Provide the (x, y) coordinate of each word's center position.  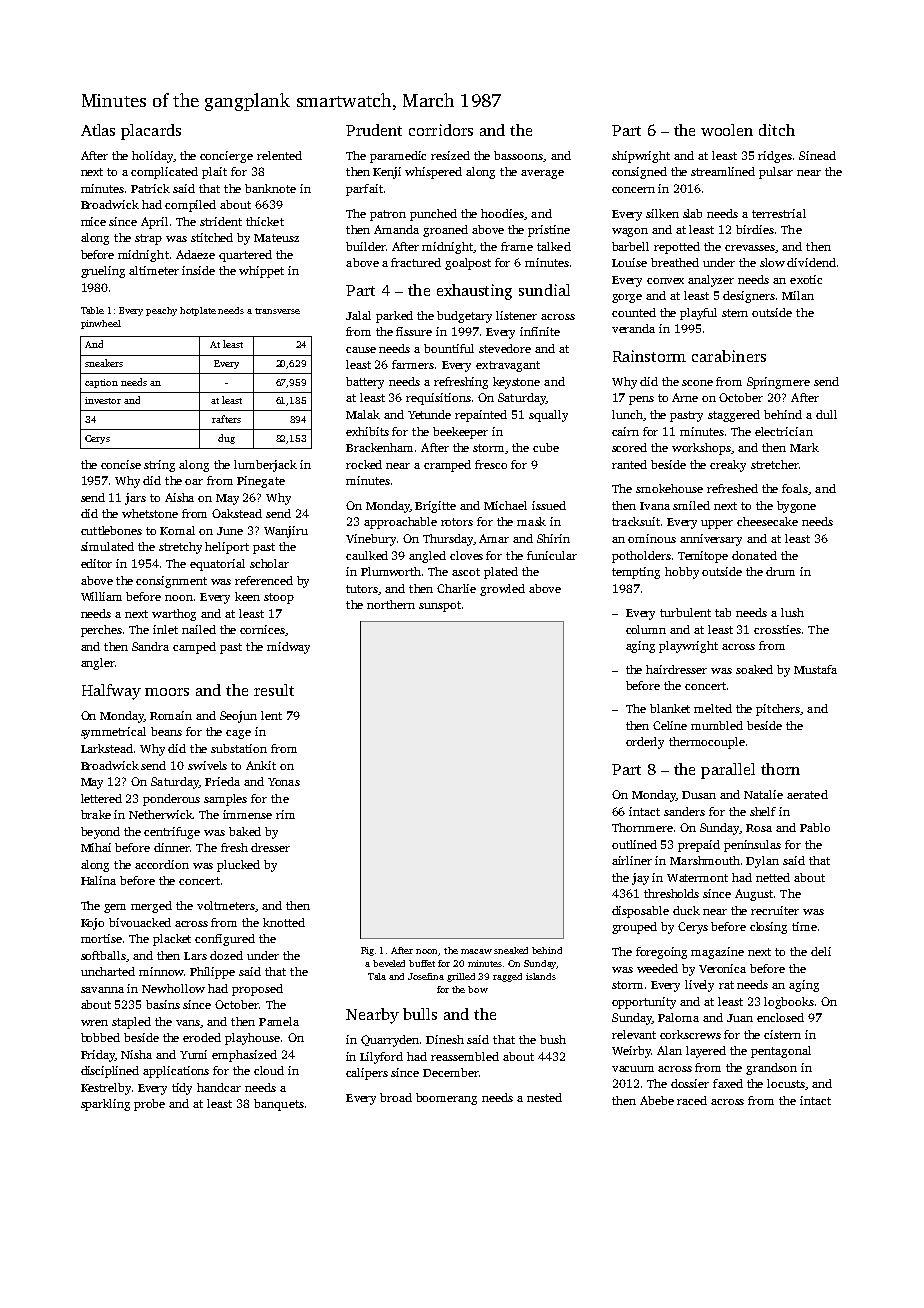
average (542, 174)
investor (103, 400)
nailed (199, 629)
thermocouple (707, 743)
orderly (645, 743)
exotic (806, 279)
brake (96, 814)
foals (795, 488)
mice (93, 221)
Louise (629, 262)
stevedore (505, 348)
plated (501, 573)
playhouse (252, 1039)
